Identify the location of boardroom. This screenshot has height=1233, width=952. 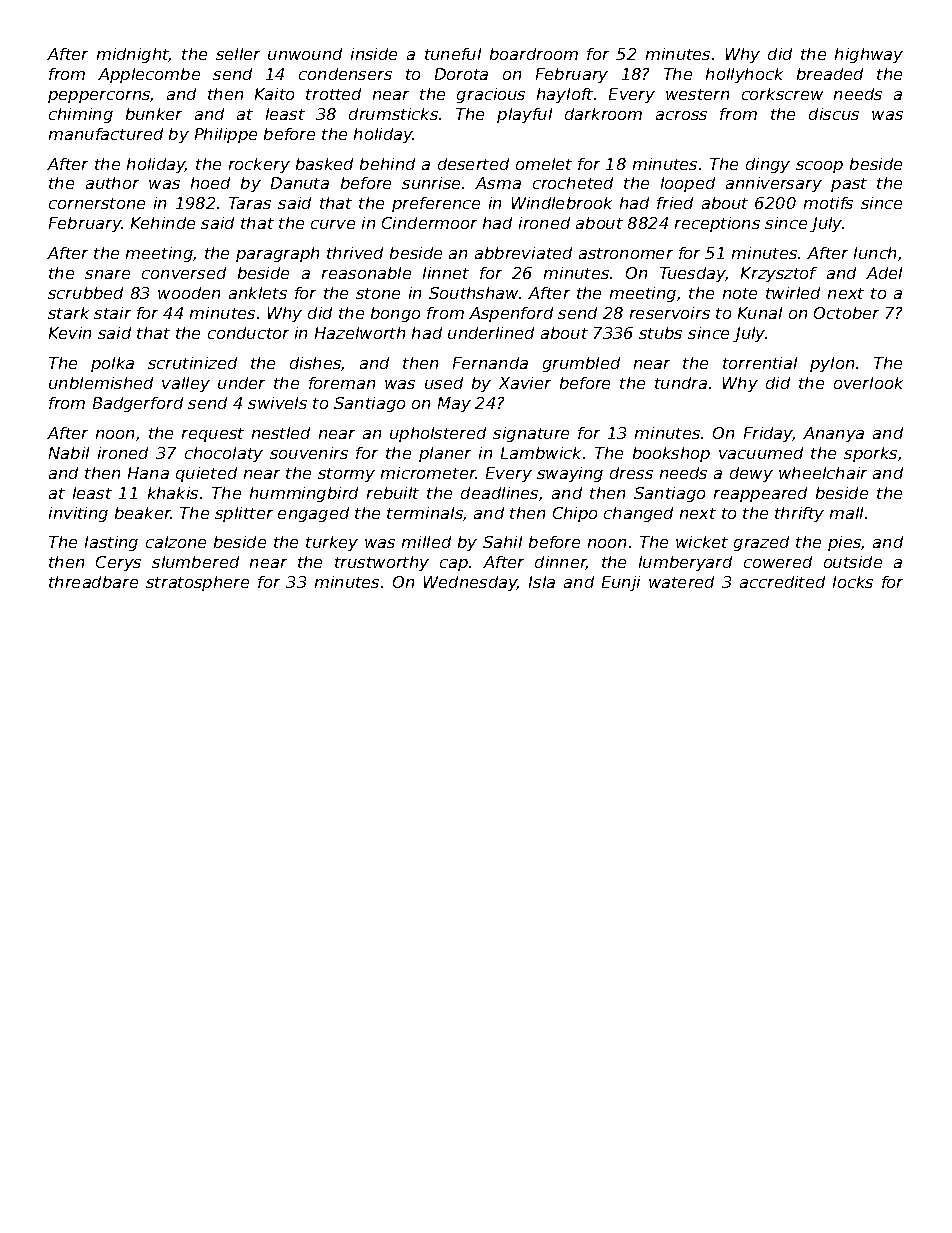
(534, 54).
